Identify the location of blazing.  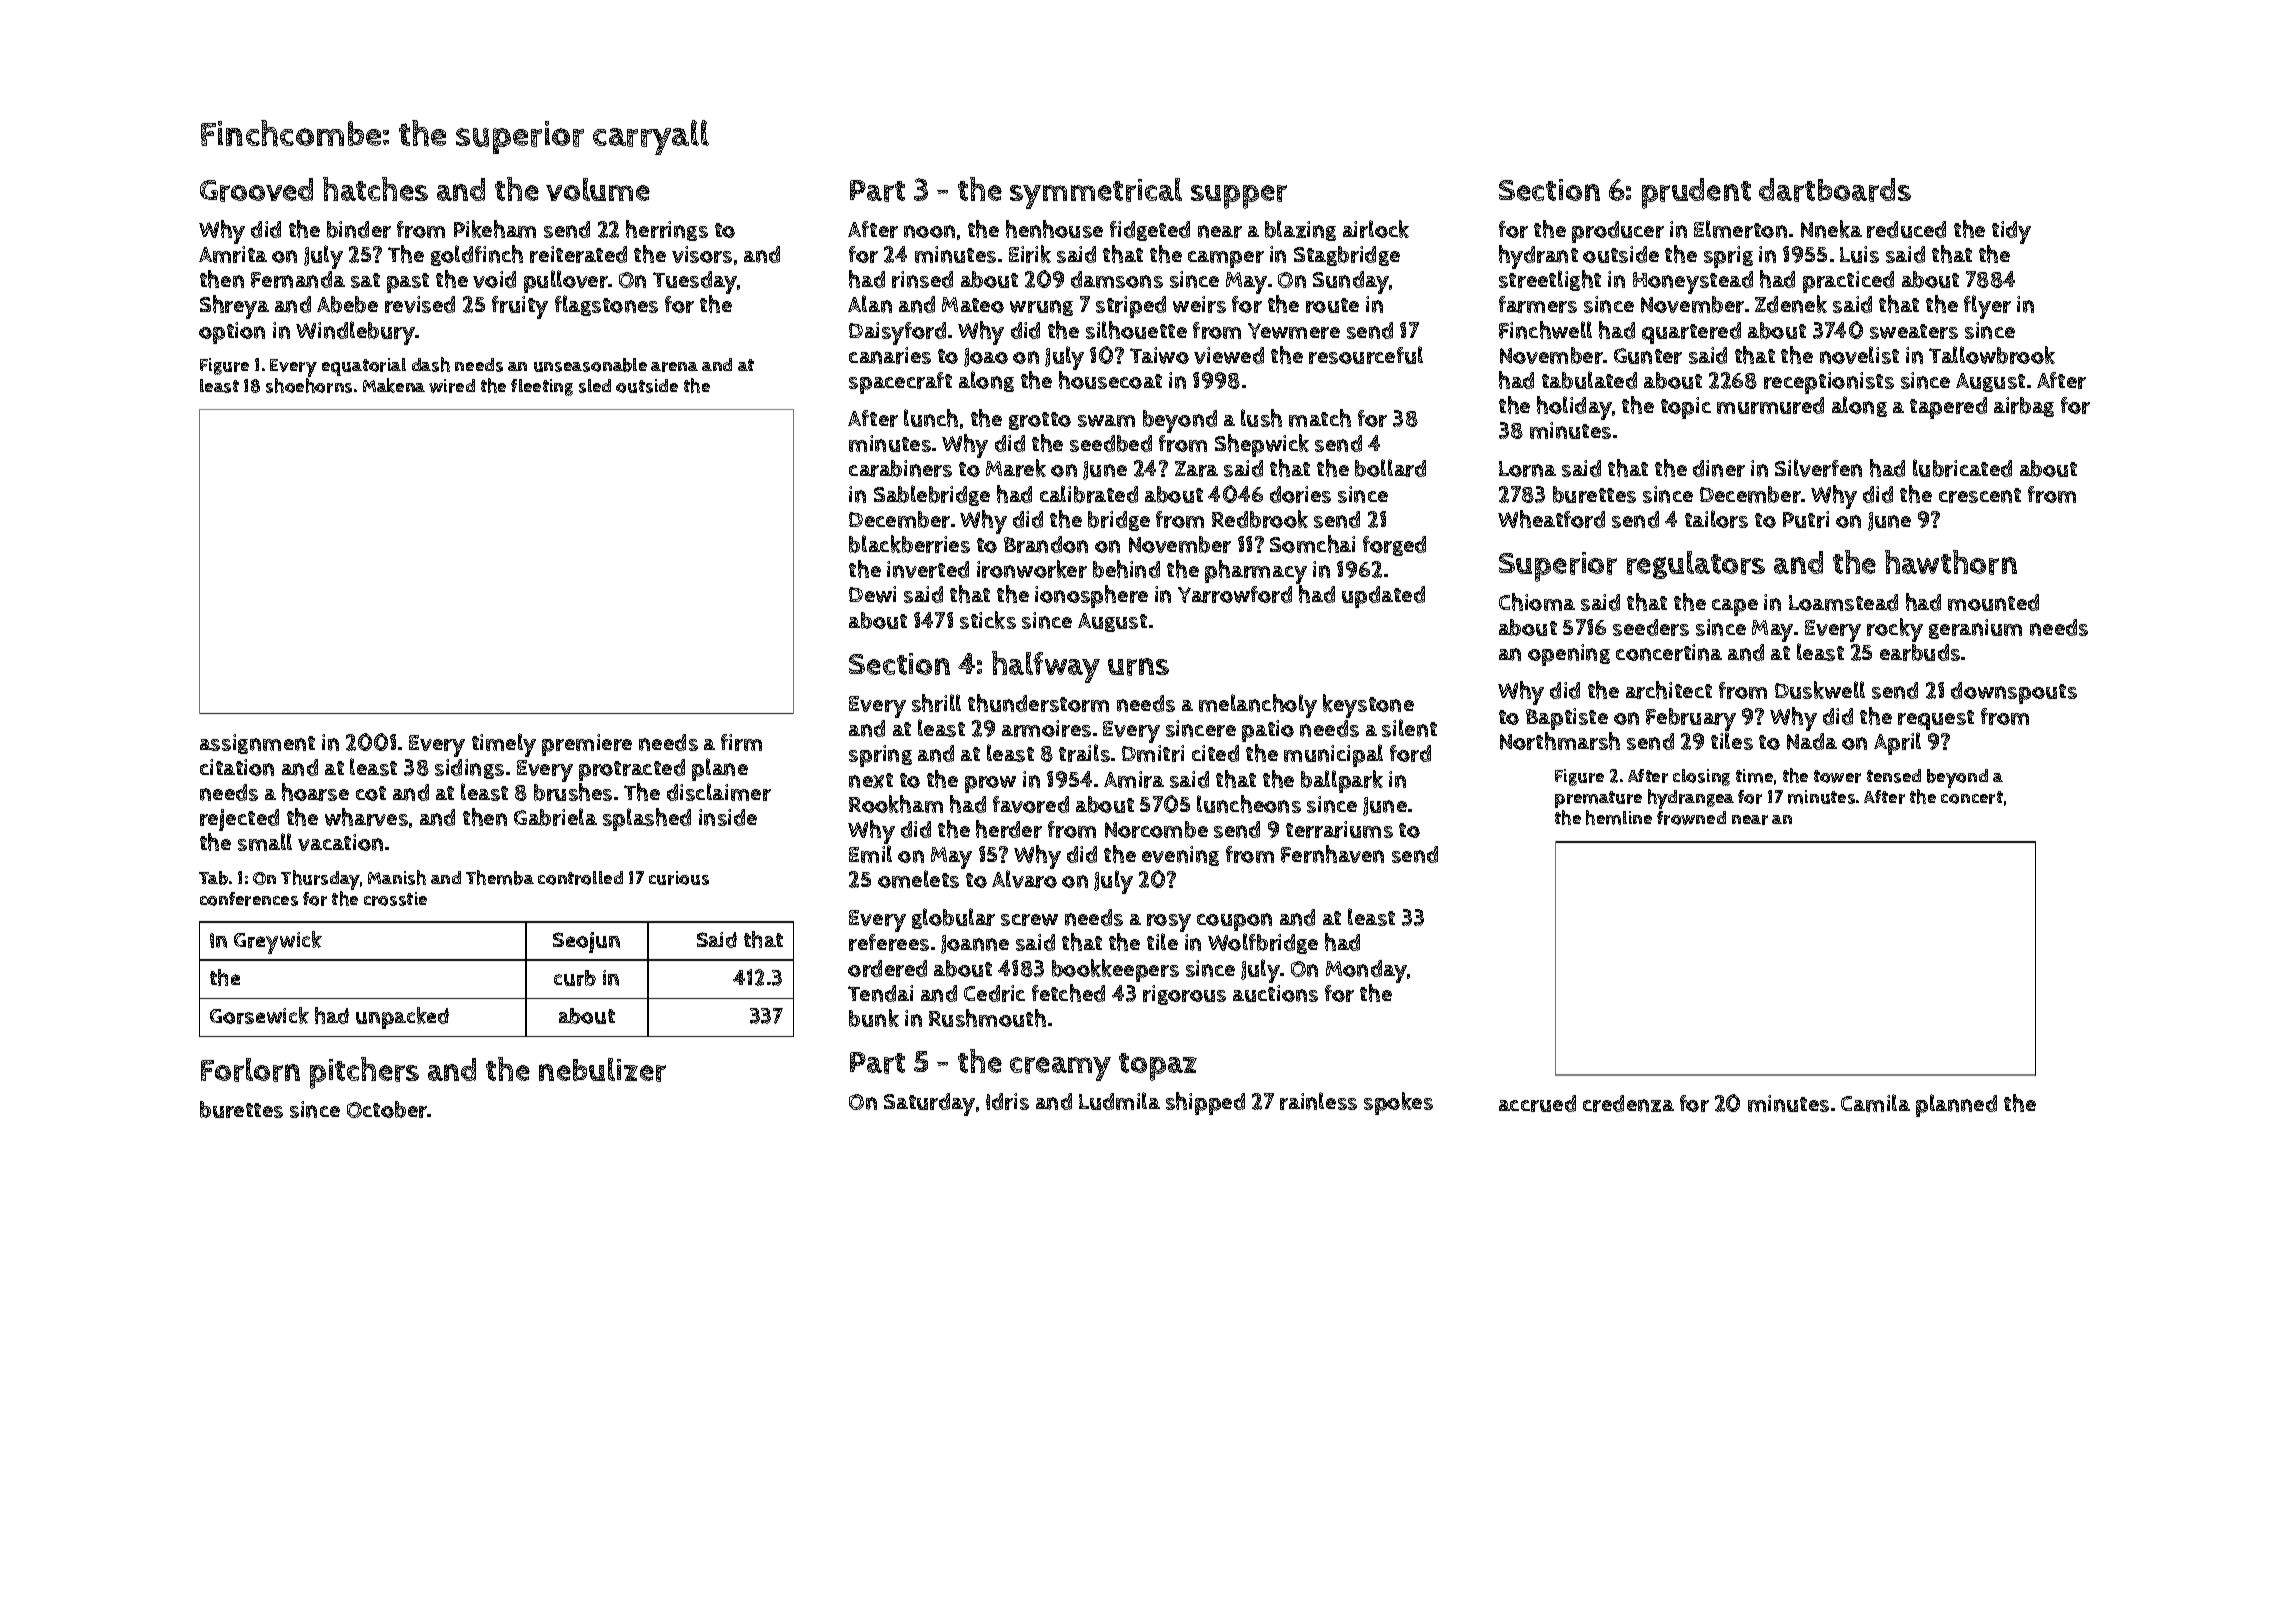
(1300, 230).
